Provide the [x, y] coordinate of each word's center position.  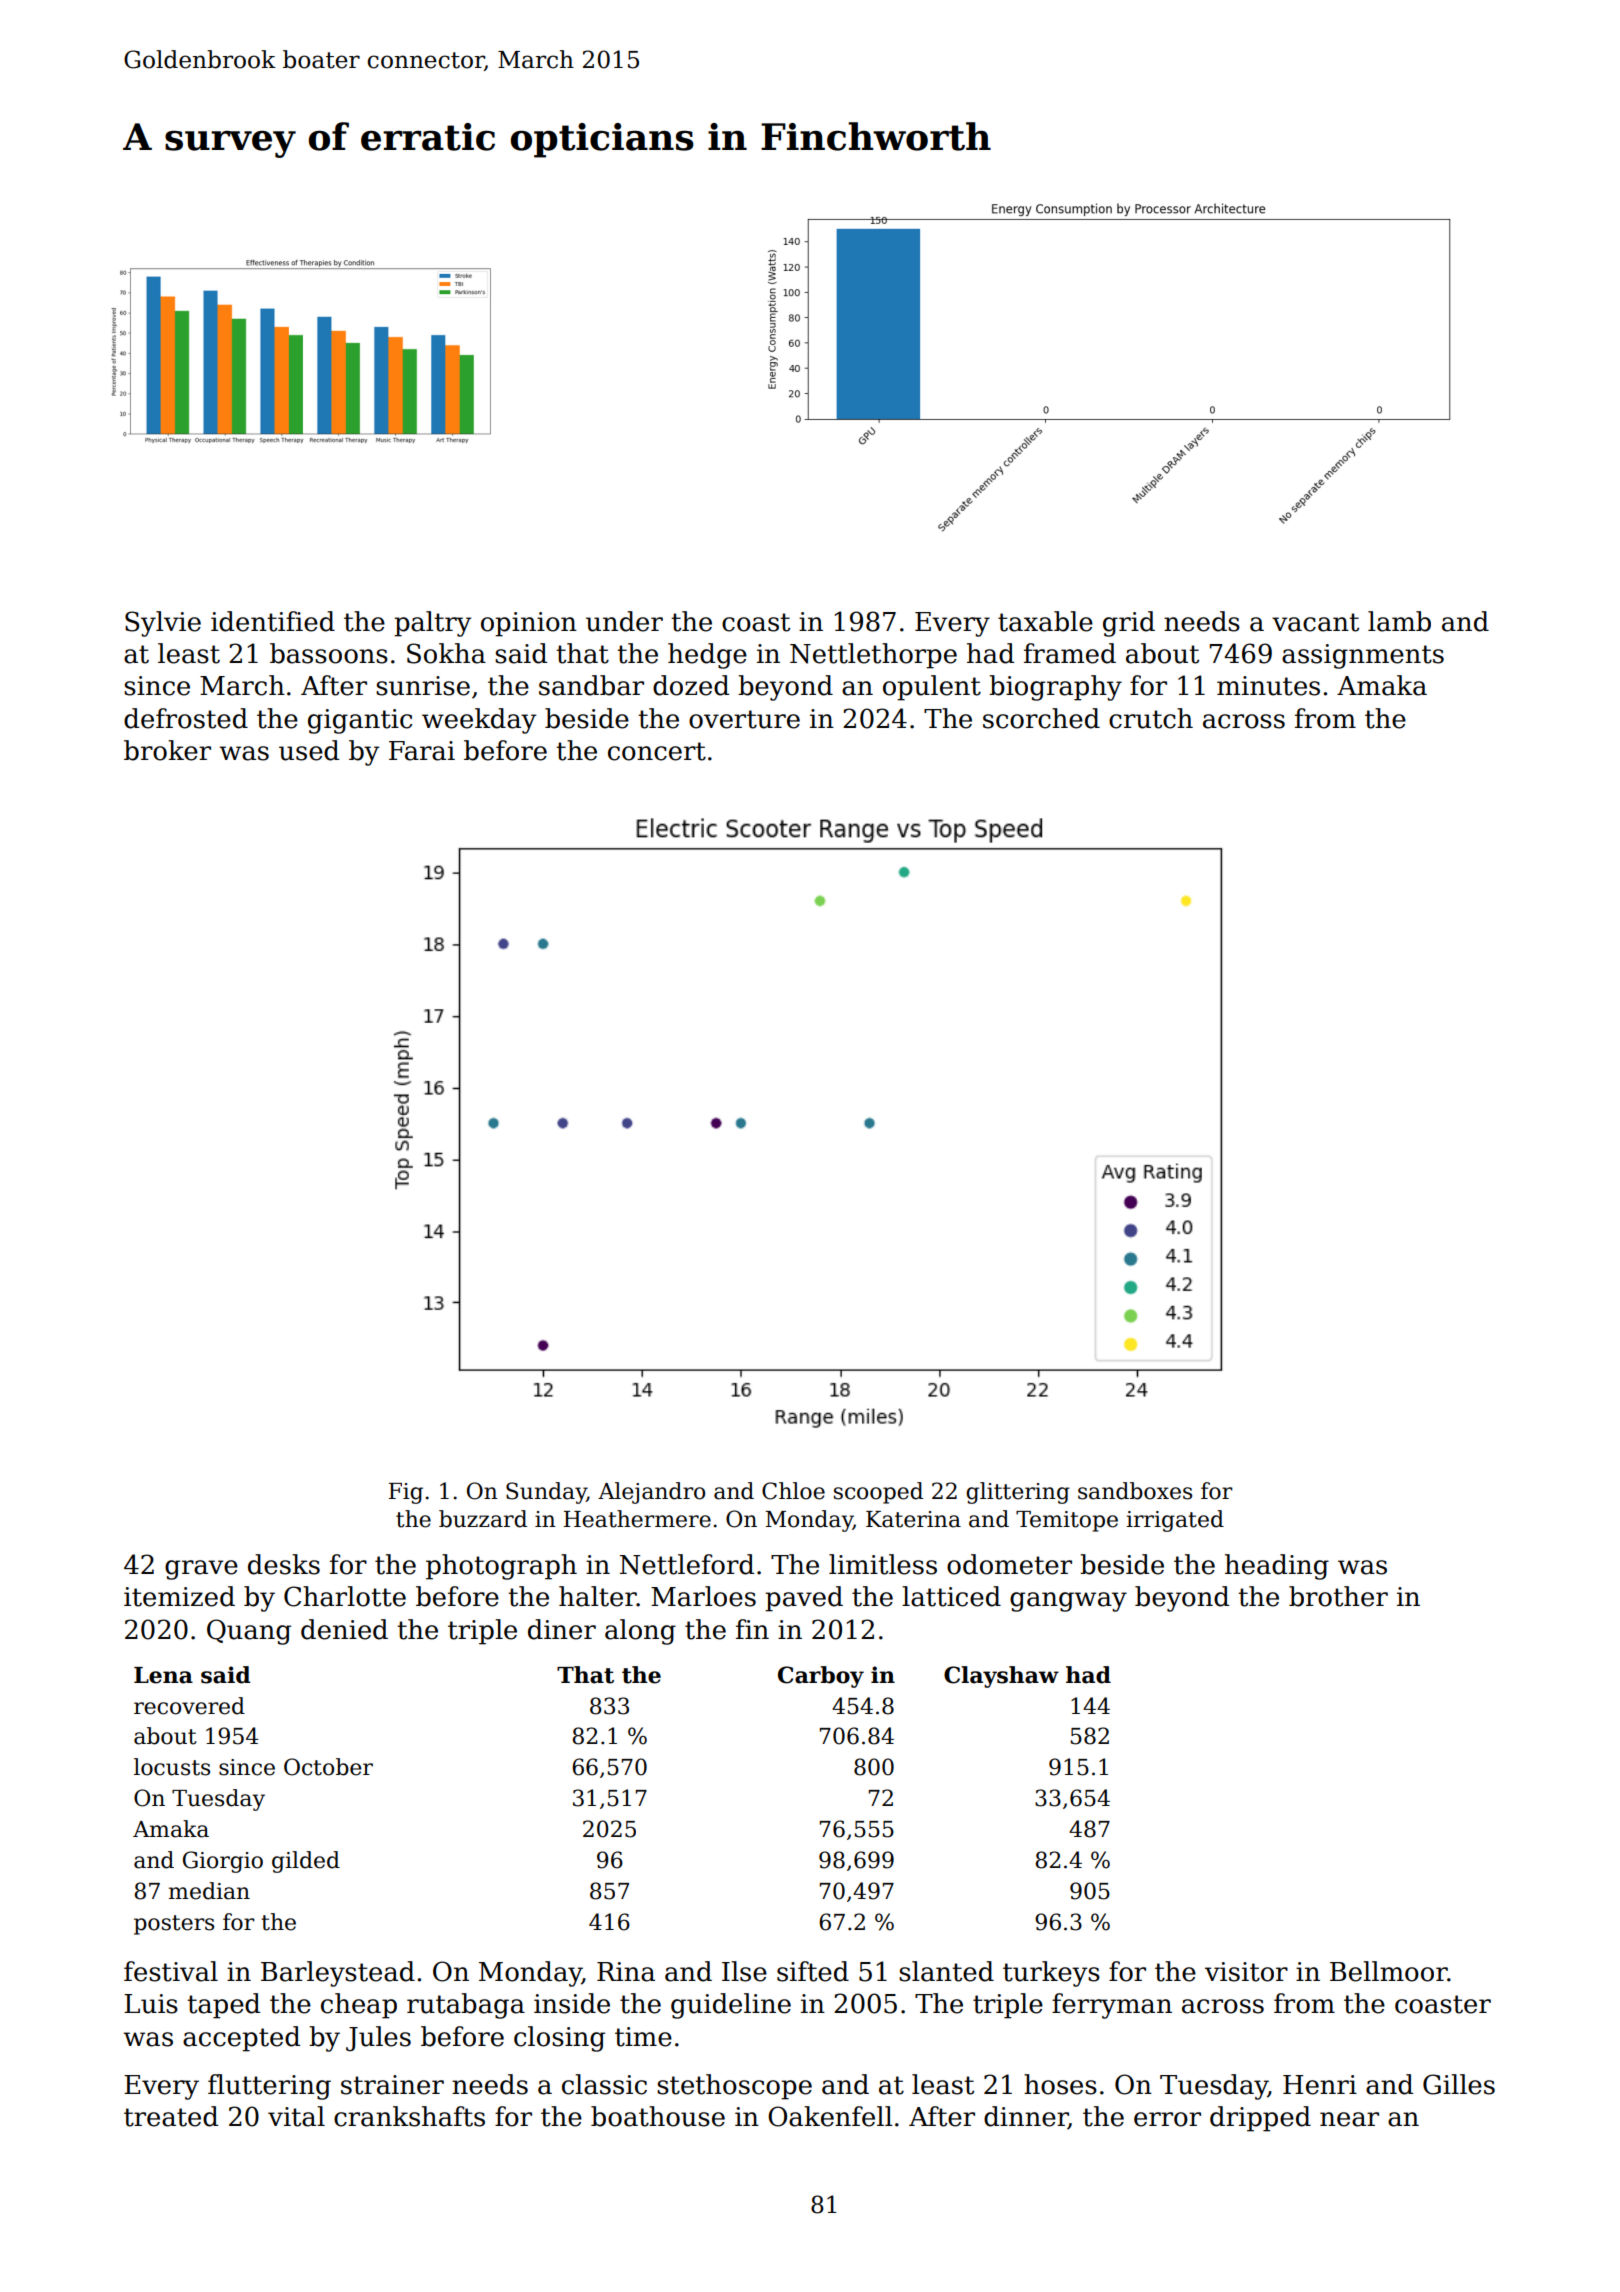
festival [171, 1971]
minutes [1268, 686]
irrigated [1175, 1521]
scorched [1041, 718]
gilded [306, 1862]
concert [657, 751]
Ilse [744, 1971]
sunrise [423, 686]
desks [284, 1564]
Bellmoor [1389, 1971]
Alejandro [651, 1493]
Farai [422, 751]
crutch [1151, 718]
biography [1055, 688]
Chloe [793, 1491]
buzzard [483, 1519]
